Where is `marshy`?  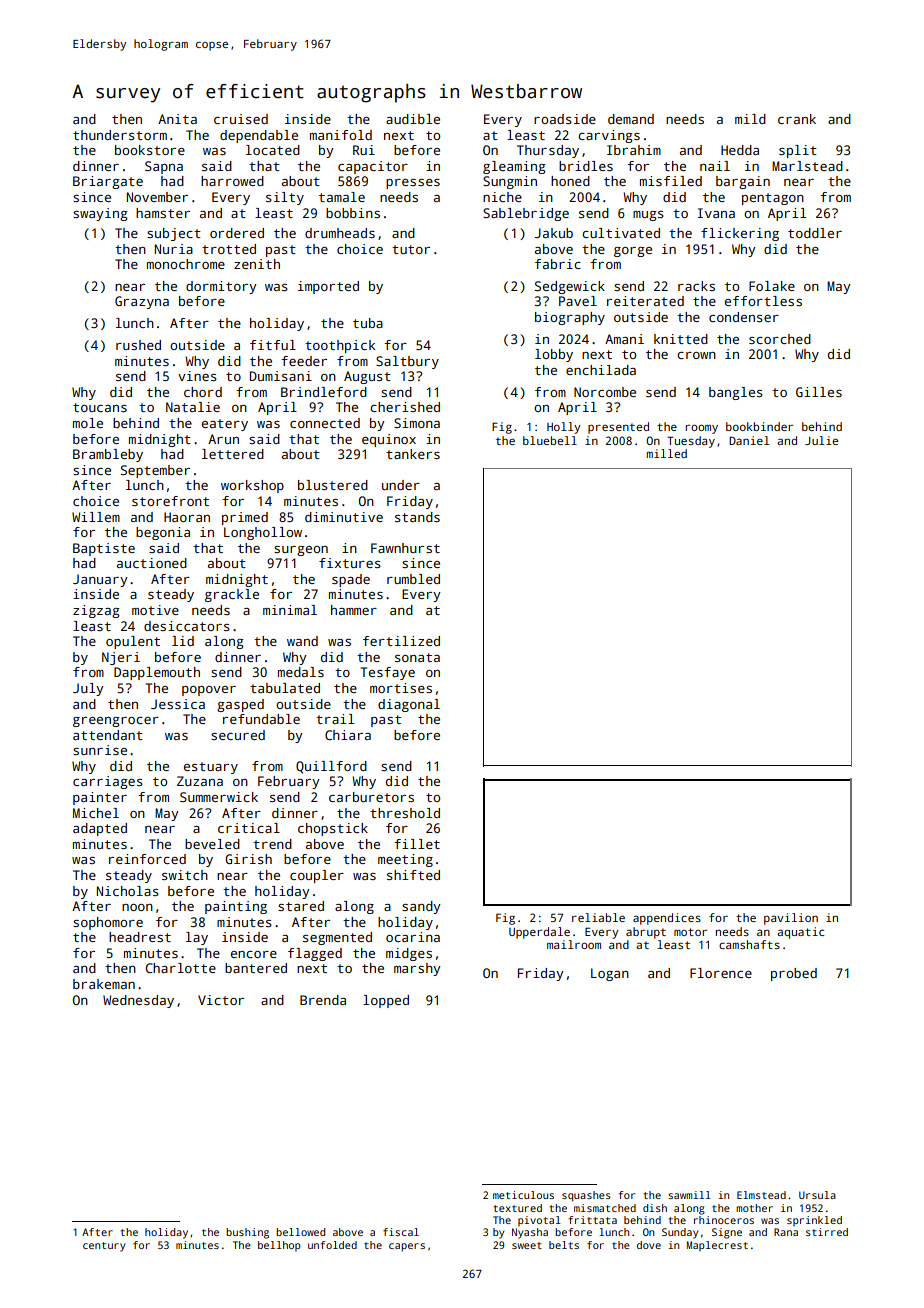
marshy is located at coordinates (417, 969).
